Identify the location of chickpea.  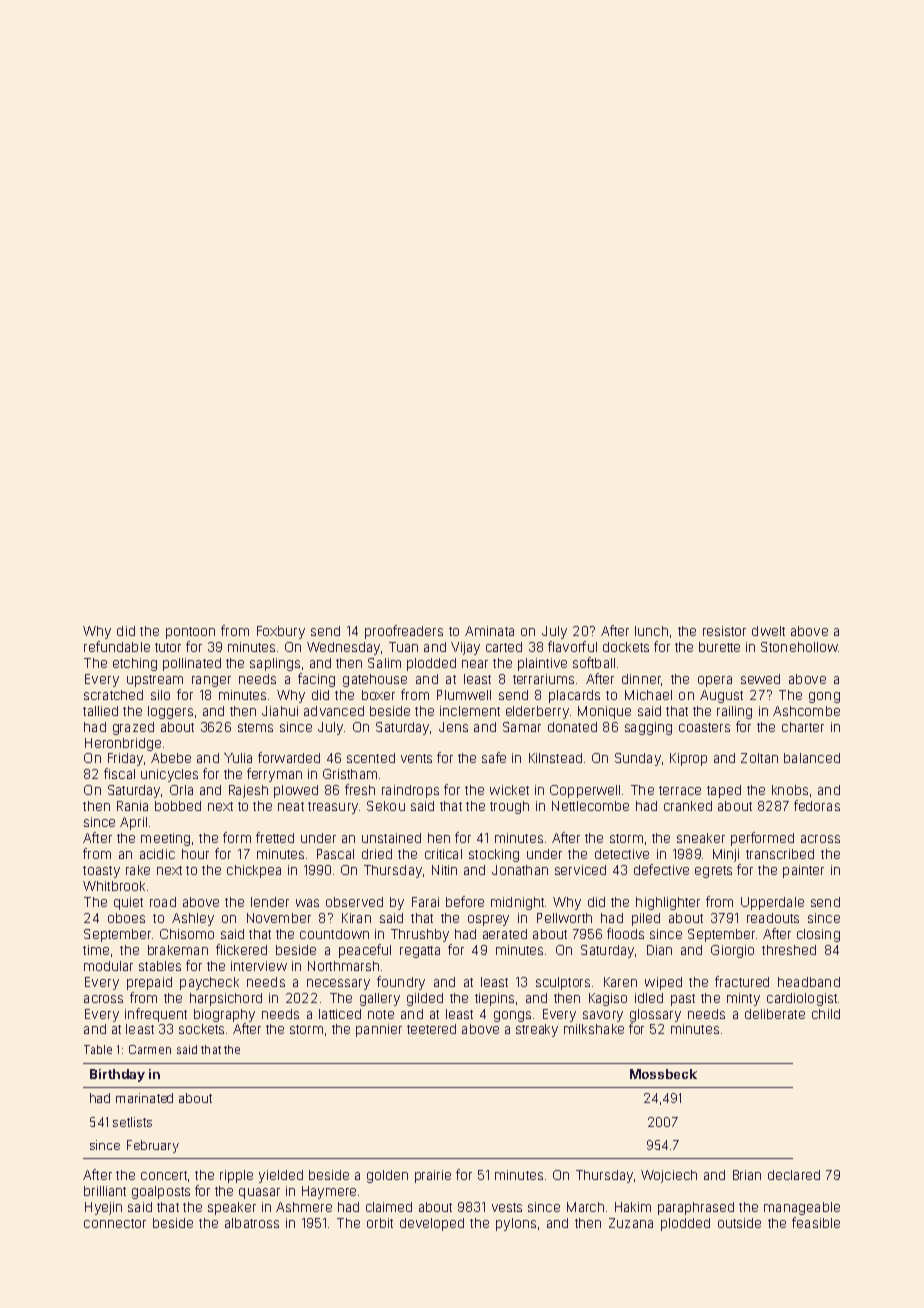
(254, 871).
